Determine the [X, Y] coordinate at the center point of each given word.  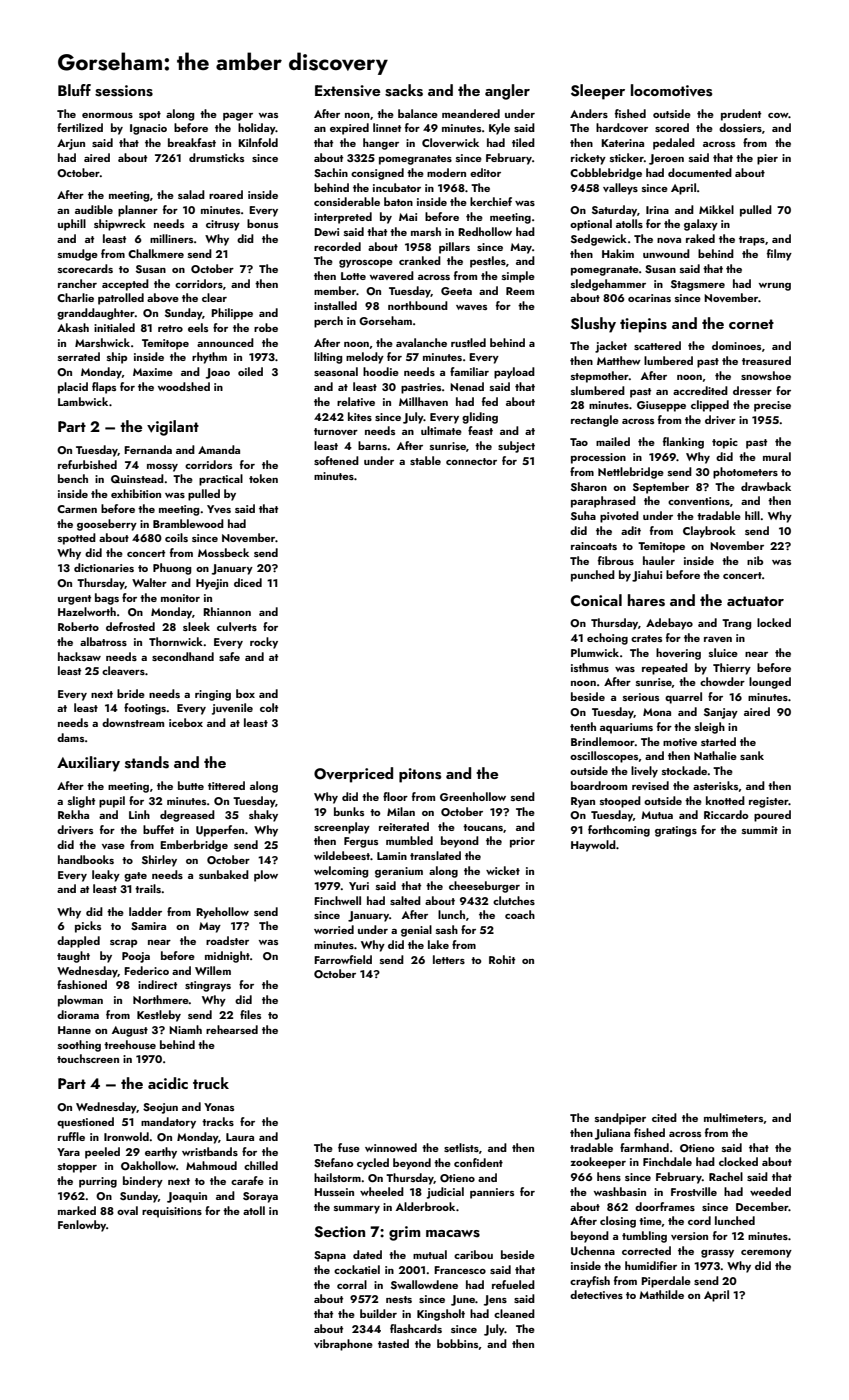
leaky [106, 876]
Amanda [219, 449]
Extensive [347, 91]
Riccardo [726, 814]
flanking [683, 443]
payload [514, 373]
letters [449, 959]
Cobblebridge [606, 174]
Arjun [71, 144]
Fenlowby [82, 1226]
